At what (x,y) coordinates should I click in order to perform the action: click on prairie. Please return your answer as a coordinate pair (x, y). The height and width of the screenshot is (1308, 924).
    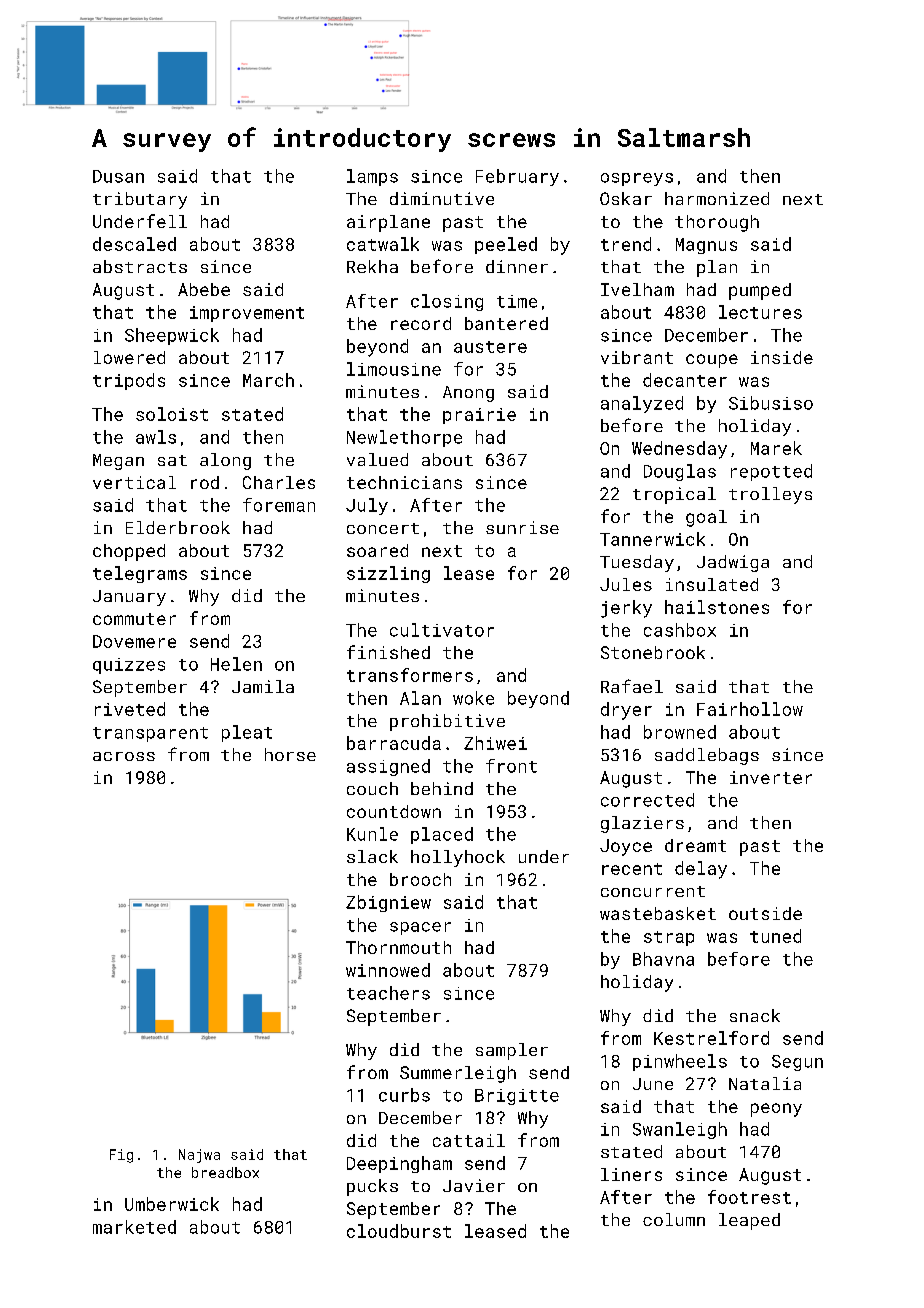
    Looking at the image, I should click on (479, 416).
